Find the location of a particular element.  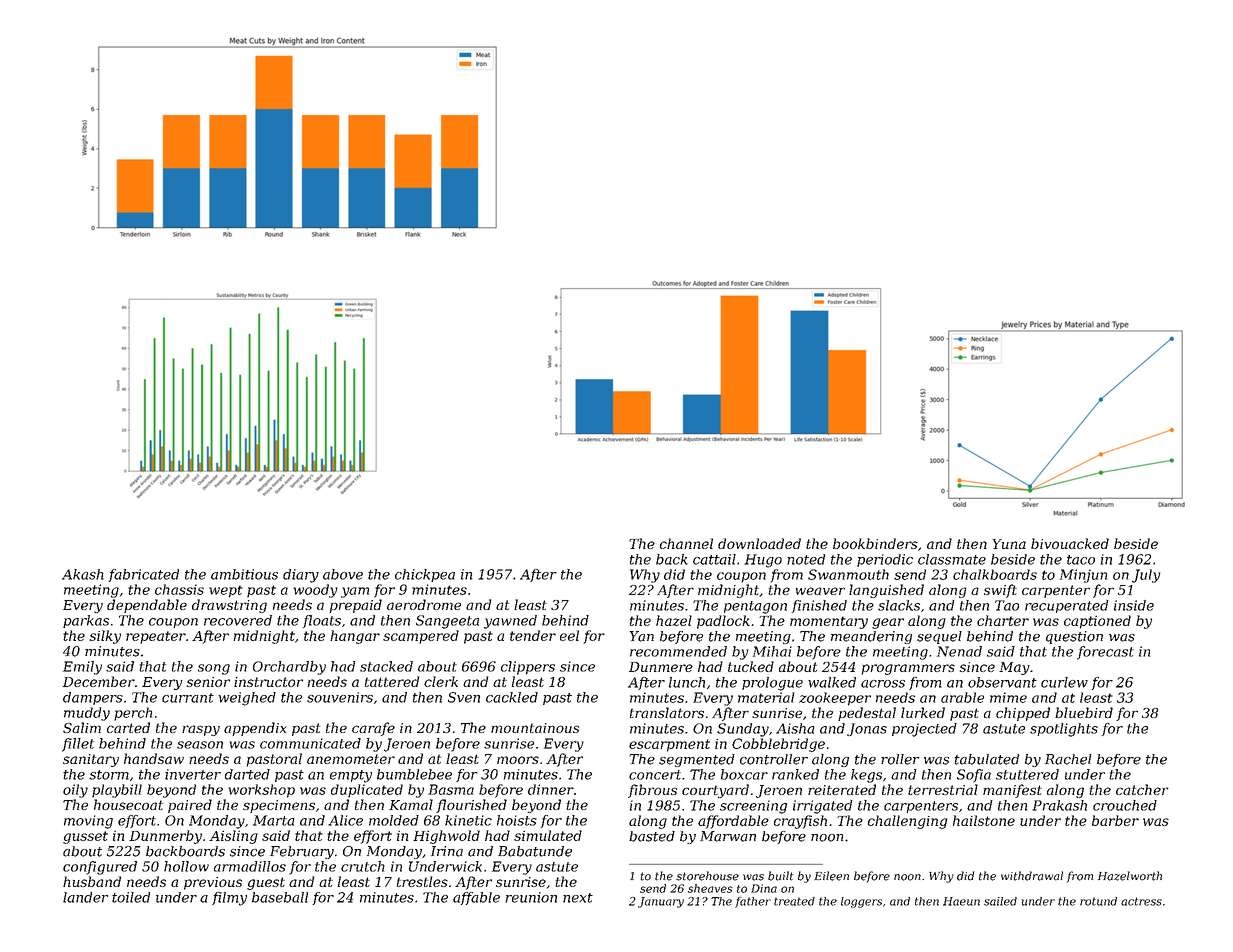

baseball is located at coordinates (280, 897).
